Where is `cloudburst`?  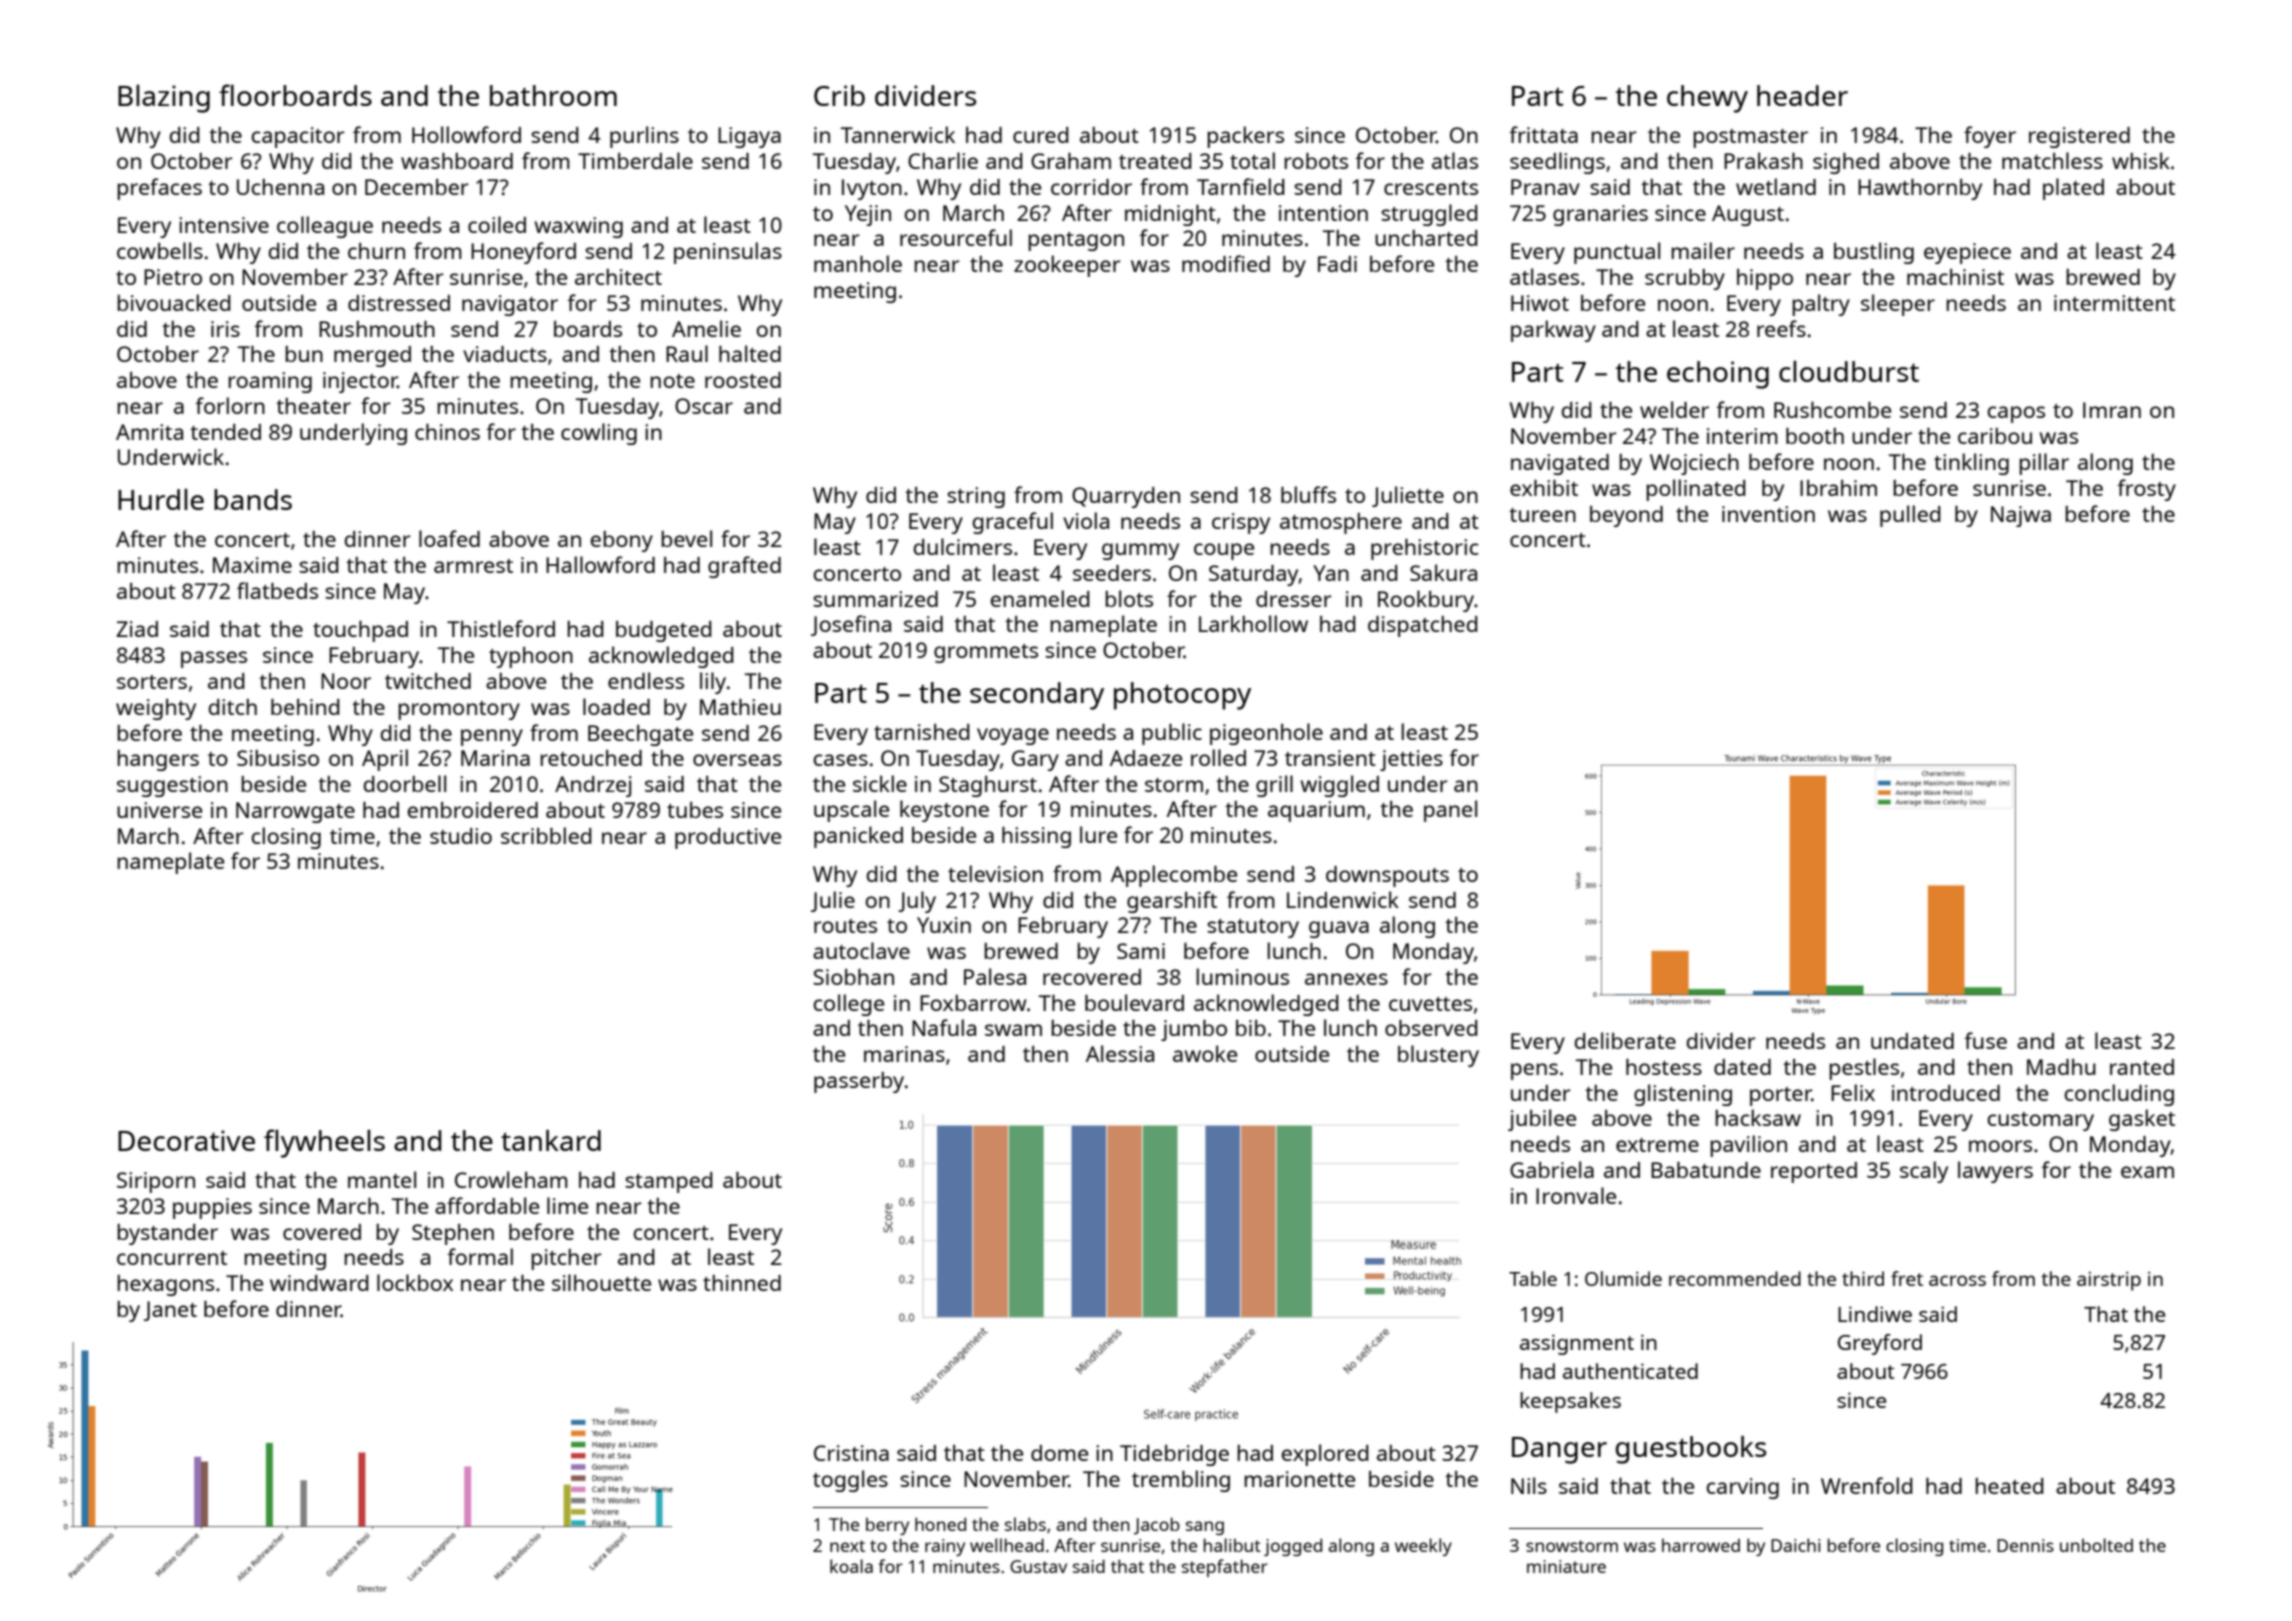 cloudburst is located at coordinates (1849, 371).
